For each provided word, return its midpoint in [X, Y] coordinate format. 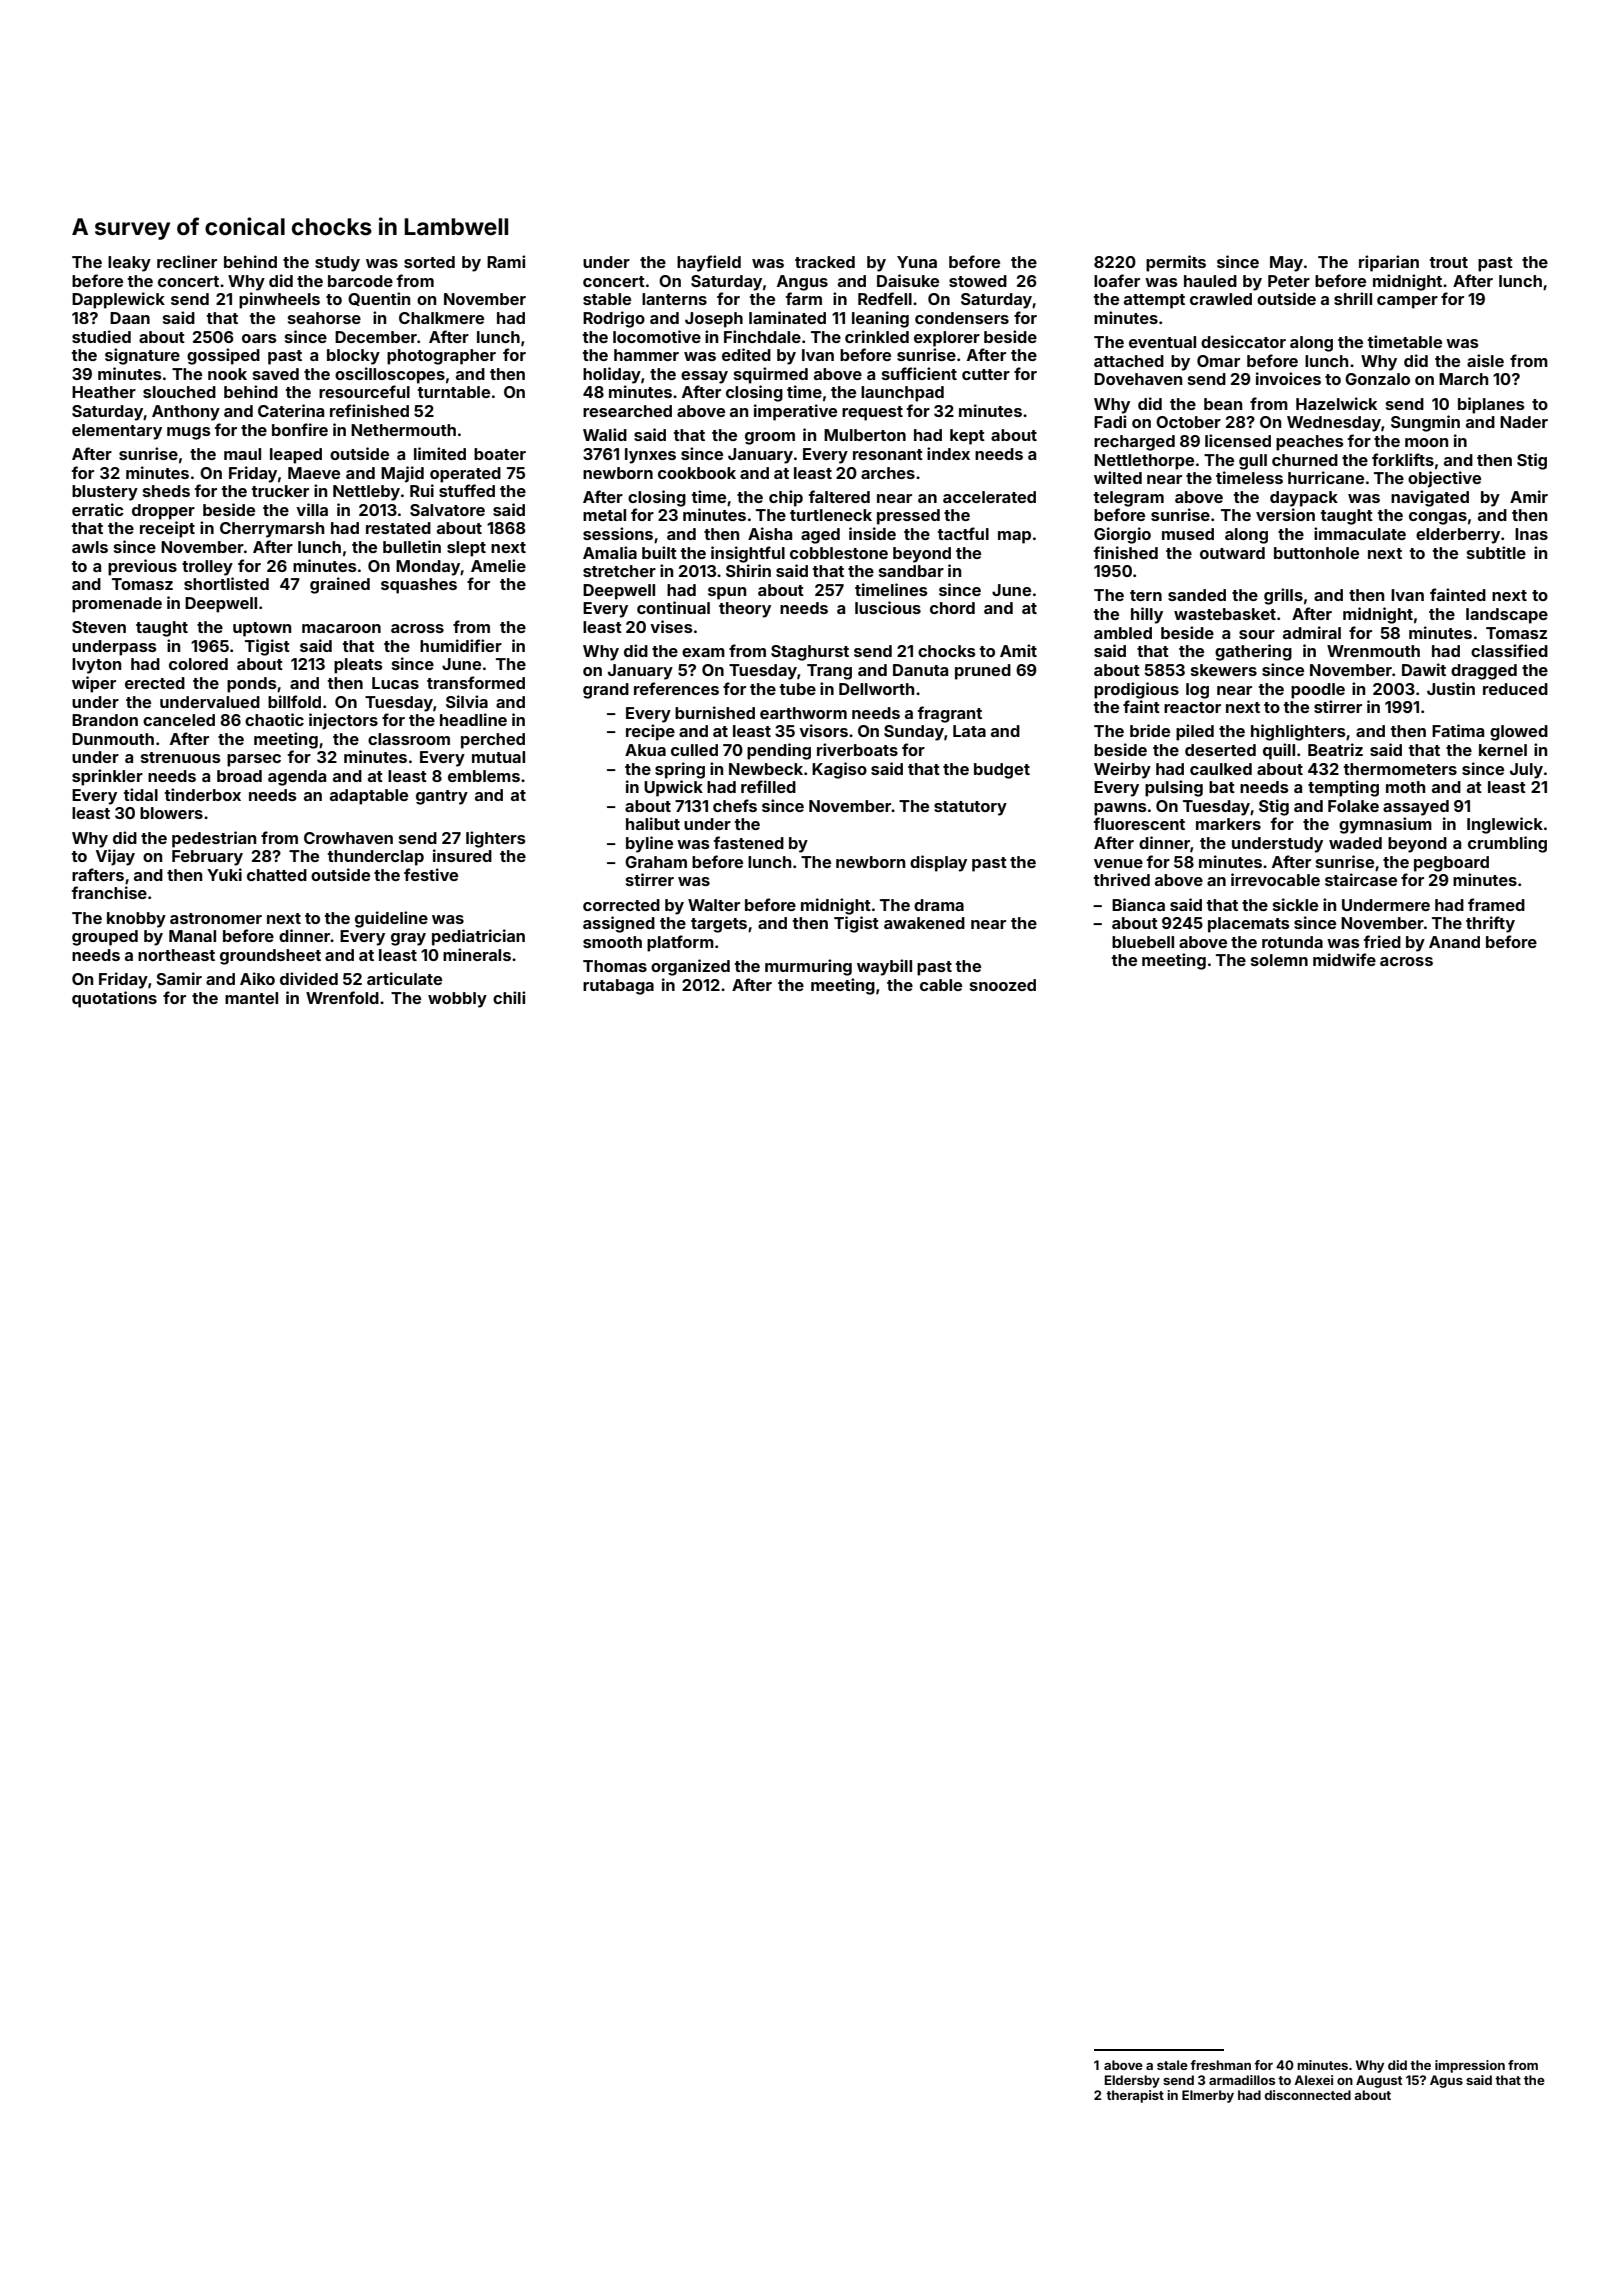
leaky [129, 264]
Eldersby [1132, 2081]
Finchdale [762, 336]
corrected [621, 905]
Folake [1353, 806]
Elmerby [1208, 2096]
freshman [1220, 2065]
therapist [1135, 2096]
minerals [477, 954]
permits [1176, 263]
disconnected [1308, 2095]
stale [1172, 2065]
